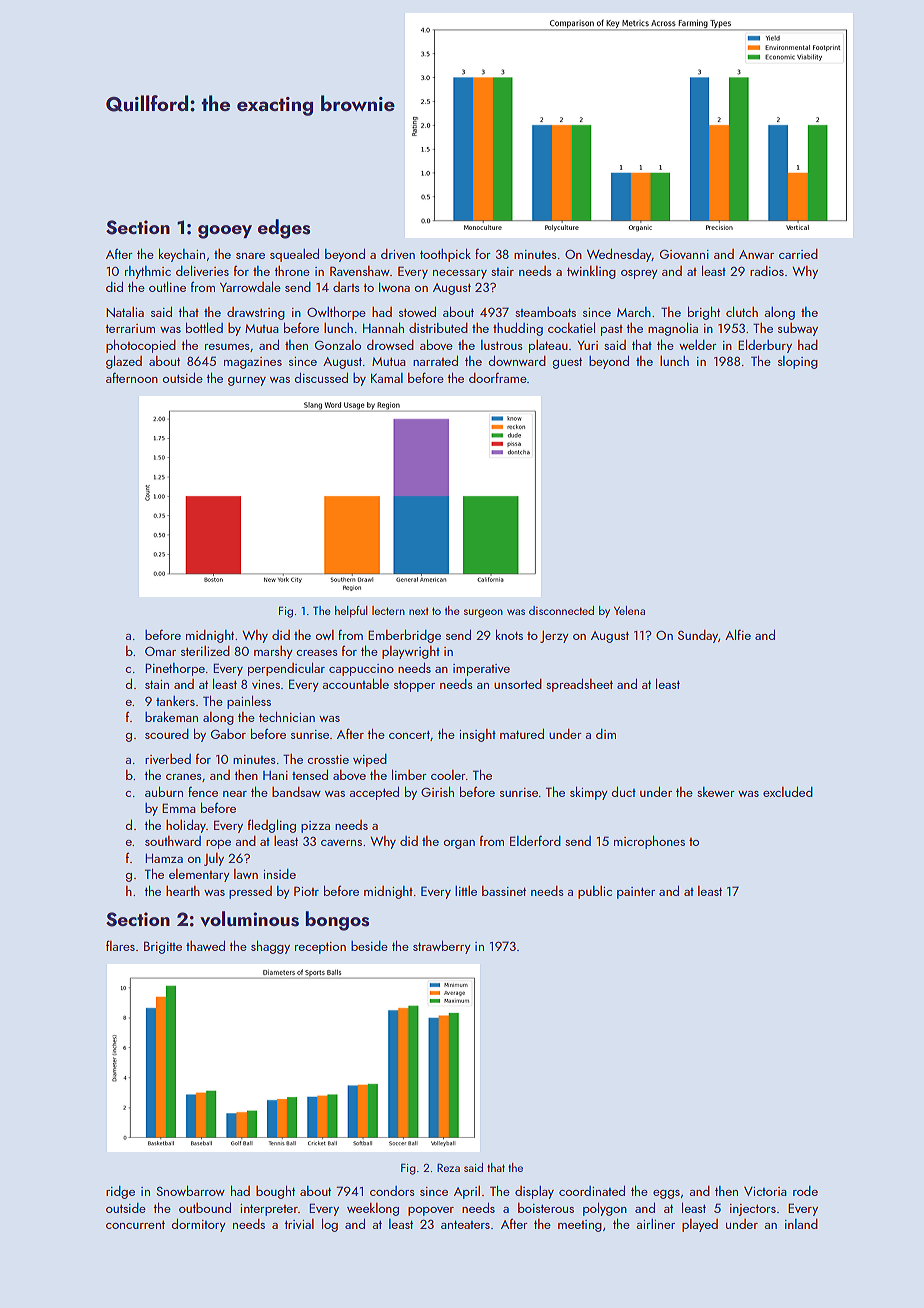 This page has height=1308, width=924. I want to click on concurrent, so click(135, 1224).
